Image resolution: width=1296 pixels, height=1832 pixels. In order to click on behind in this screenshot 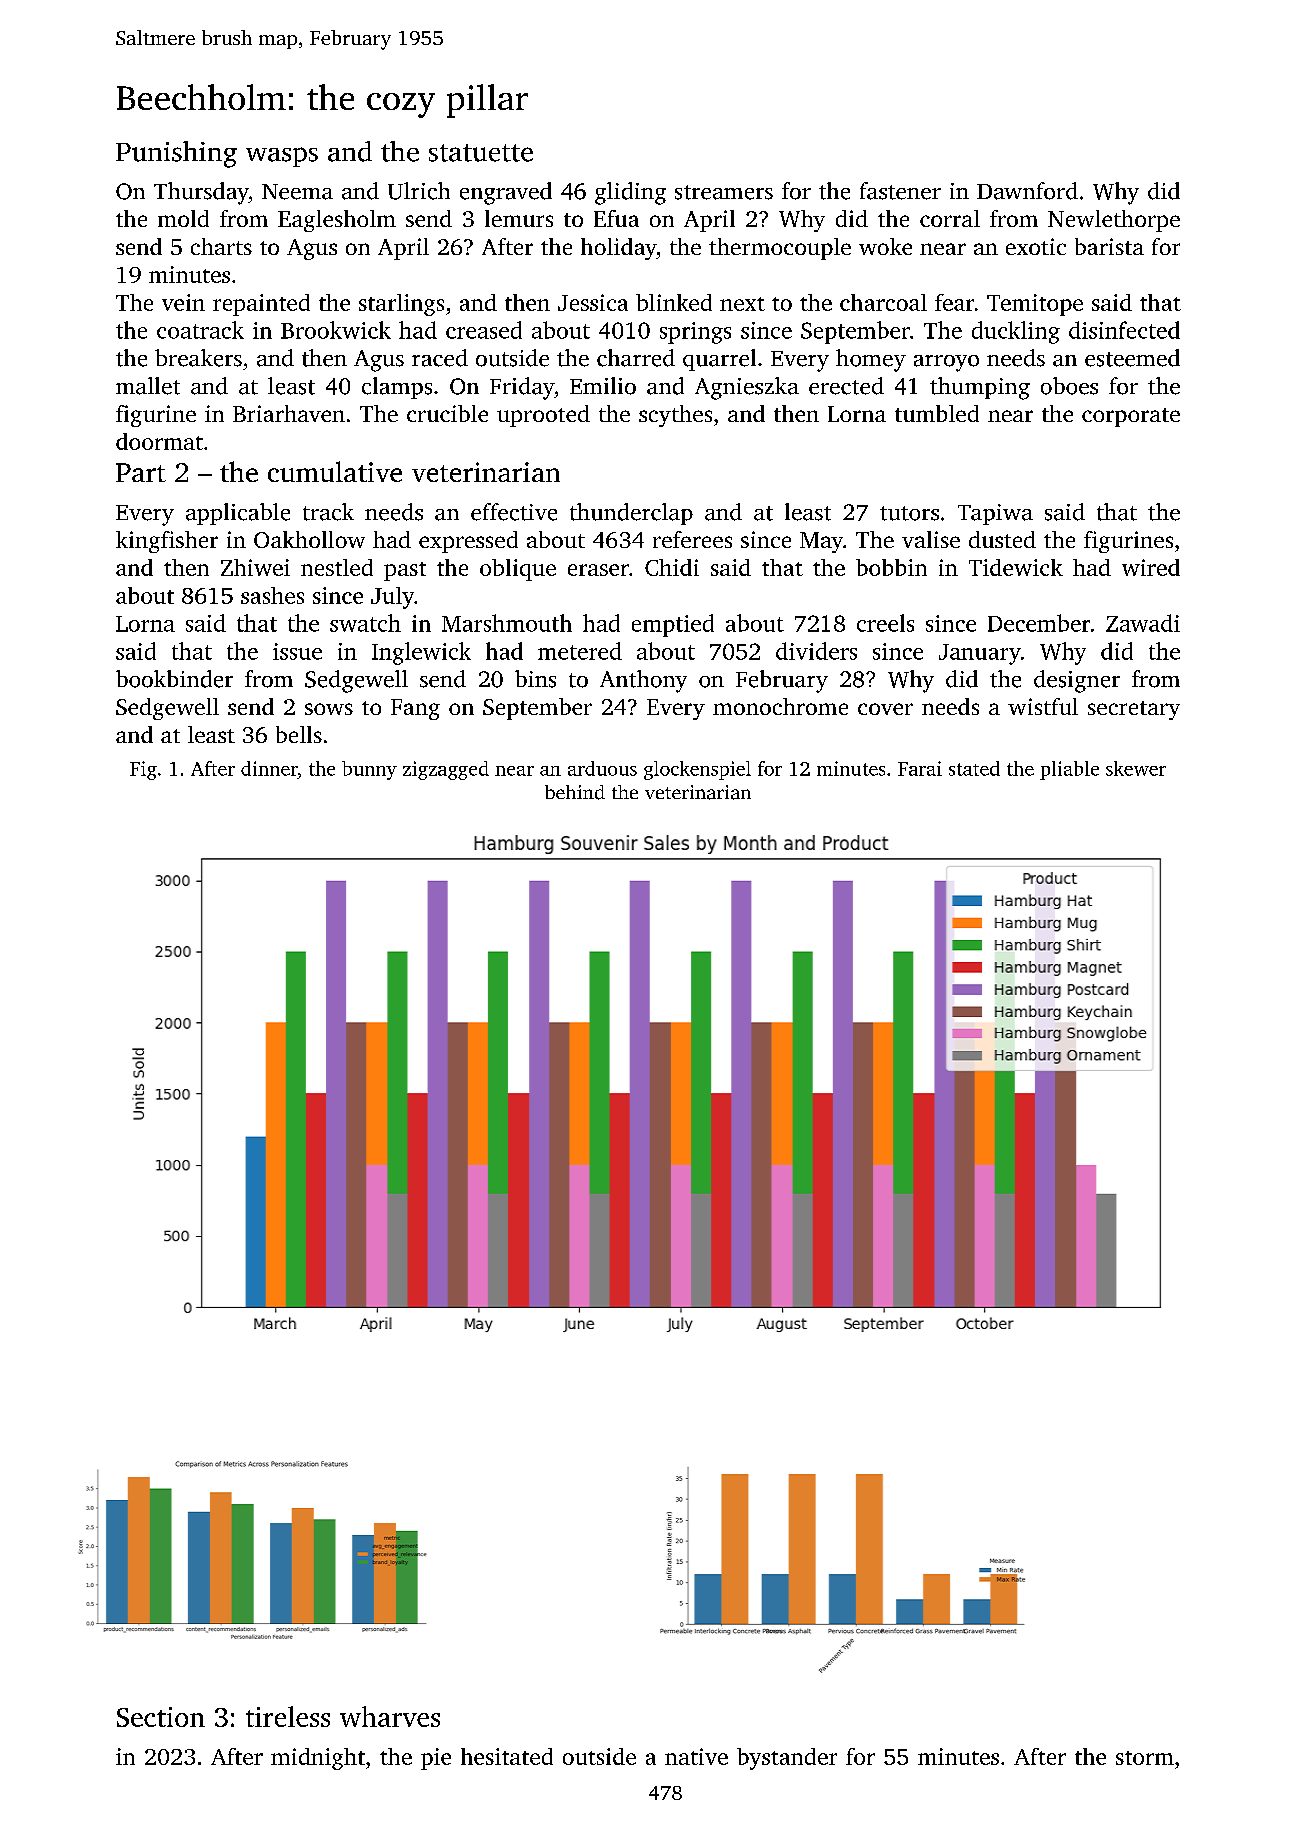, I will do `click(575, 792)`.
